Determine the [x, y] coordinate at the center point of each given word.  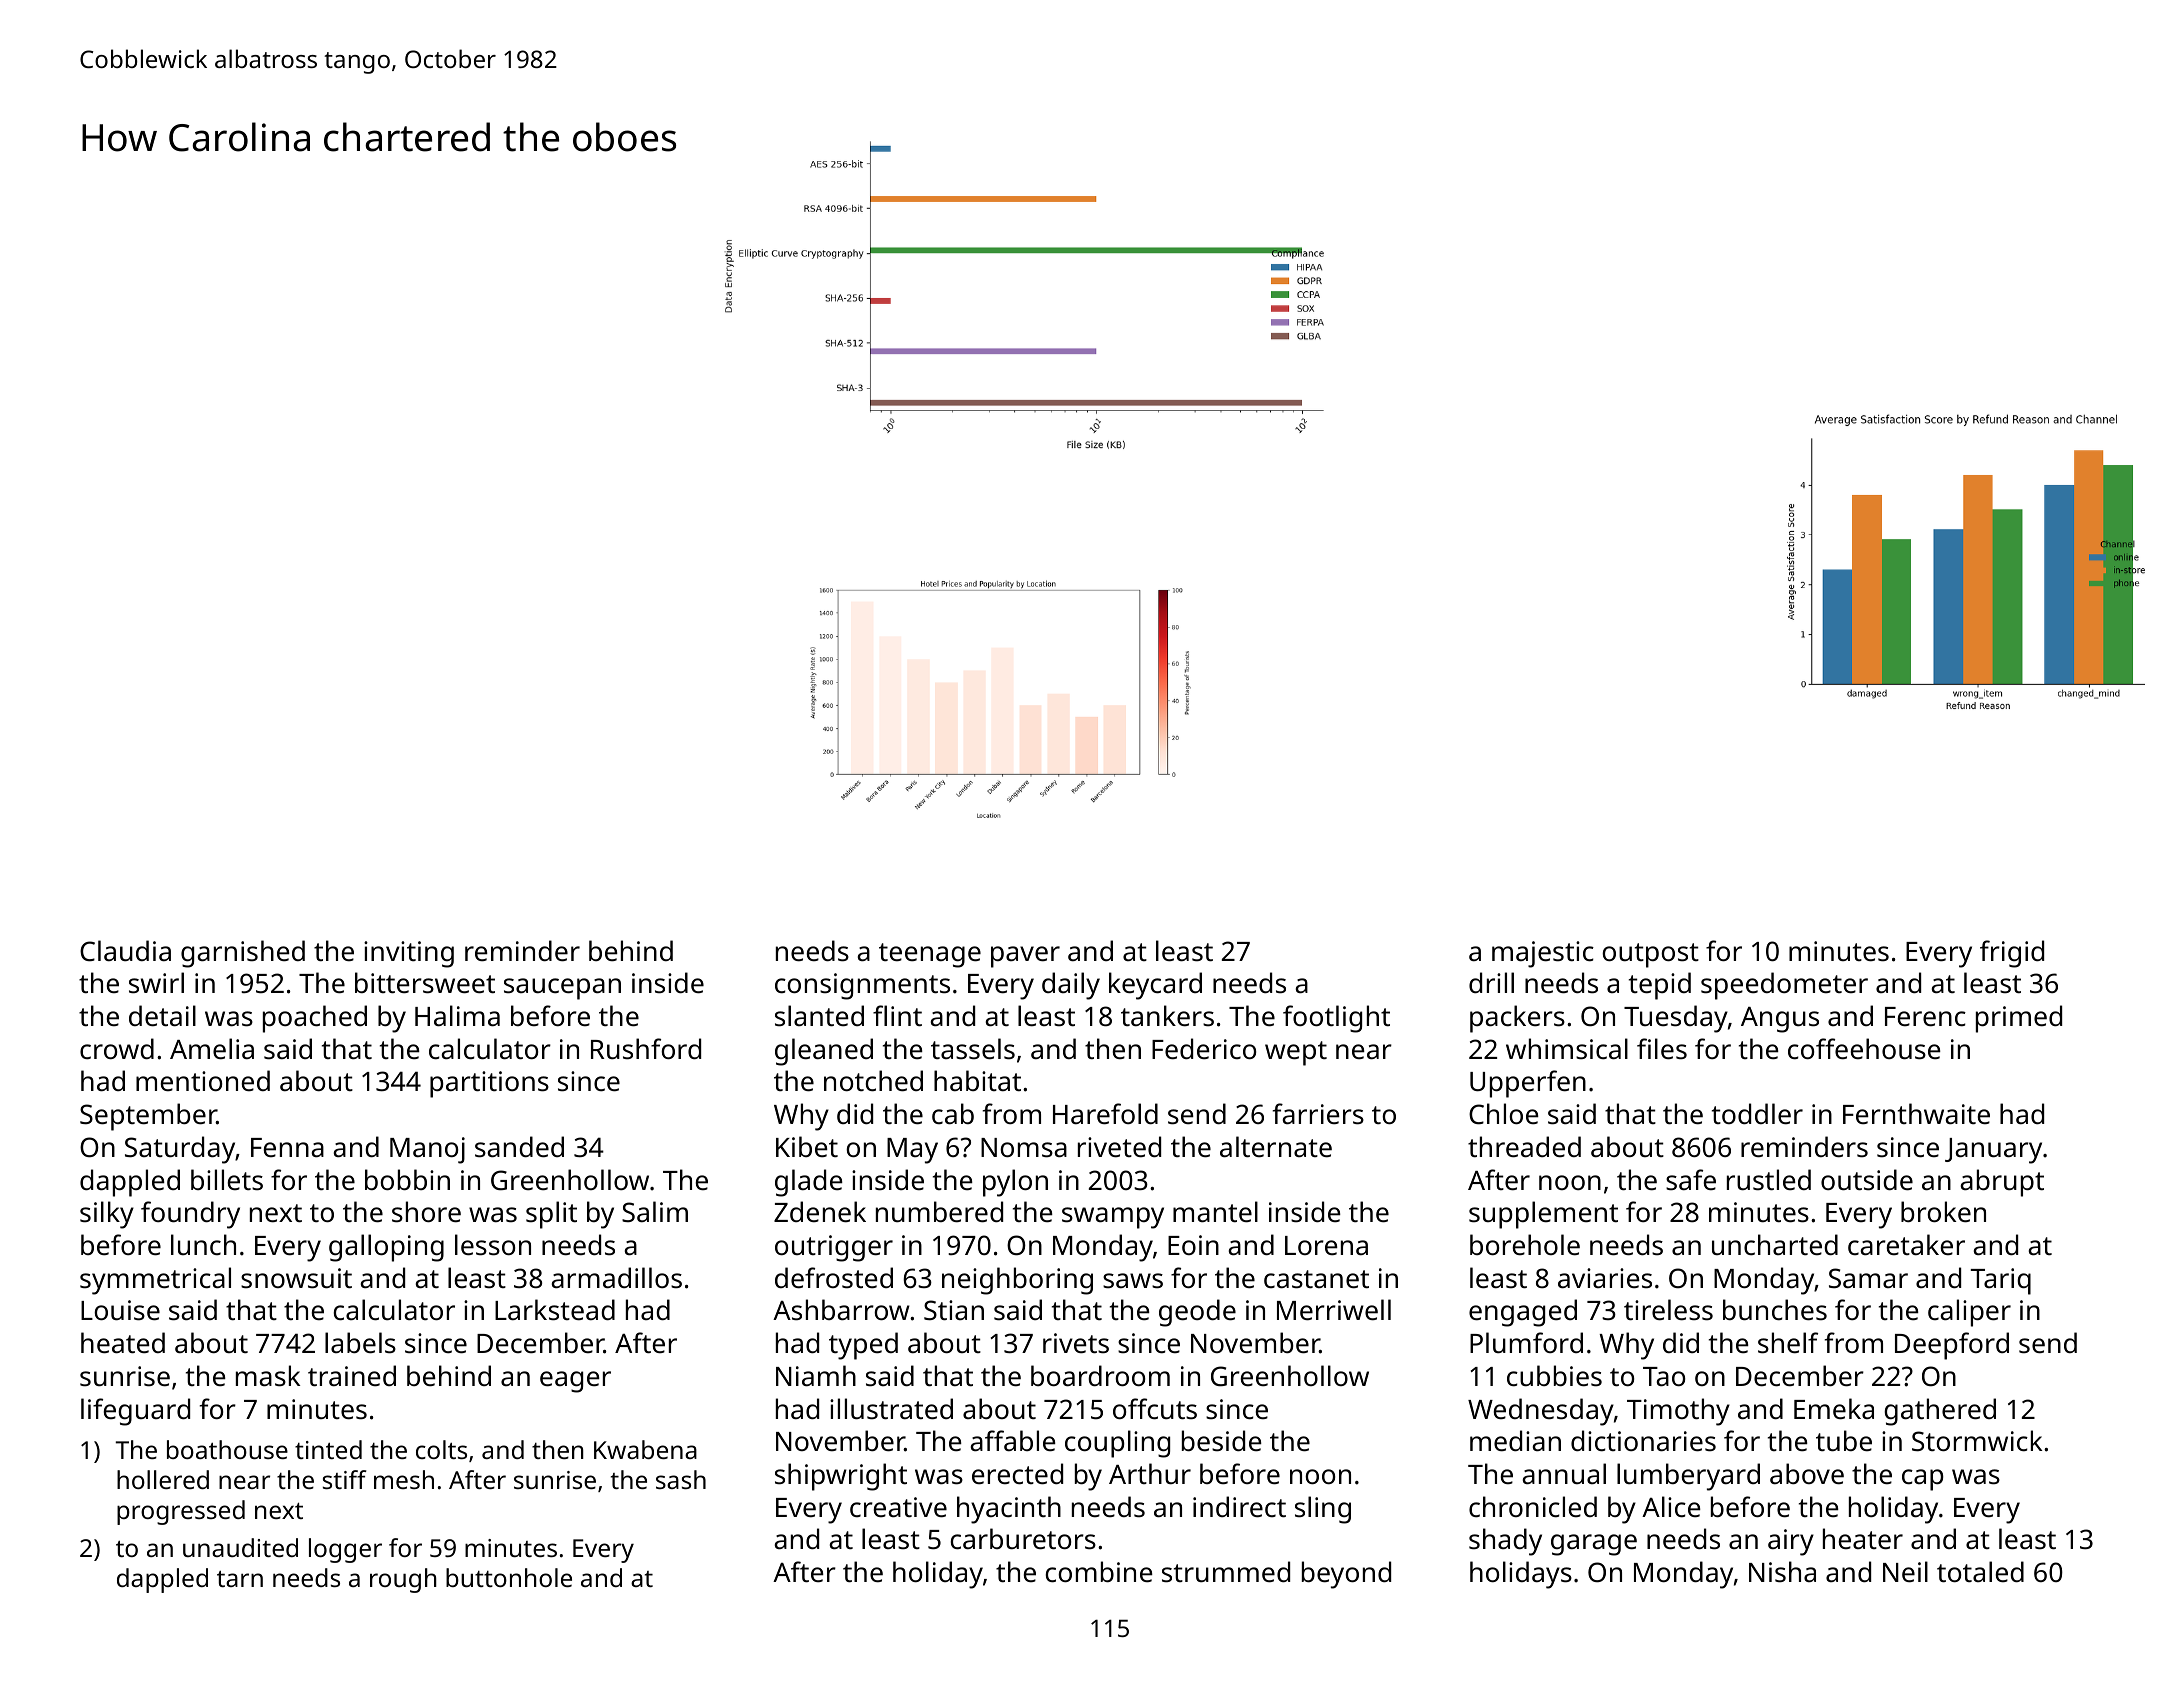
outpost [1650, 955]
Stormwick [1977, 1440]
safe [1691, 1179]
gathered [1940, 1412]
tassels [973, 1049]
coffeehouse [1864, 1049]
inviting [409, 954]
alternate [1276, 1147]
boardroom [1100, 1375]
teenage [930, 955]
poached [315, 1019]
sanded [519, 1147]
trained [352, 1375]
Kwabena [645, 1449]
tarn [240, 1579]
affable [1013, 1440]
